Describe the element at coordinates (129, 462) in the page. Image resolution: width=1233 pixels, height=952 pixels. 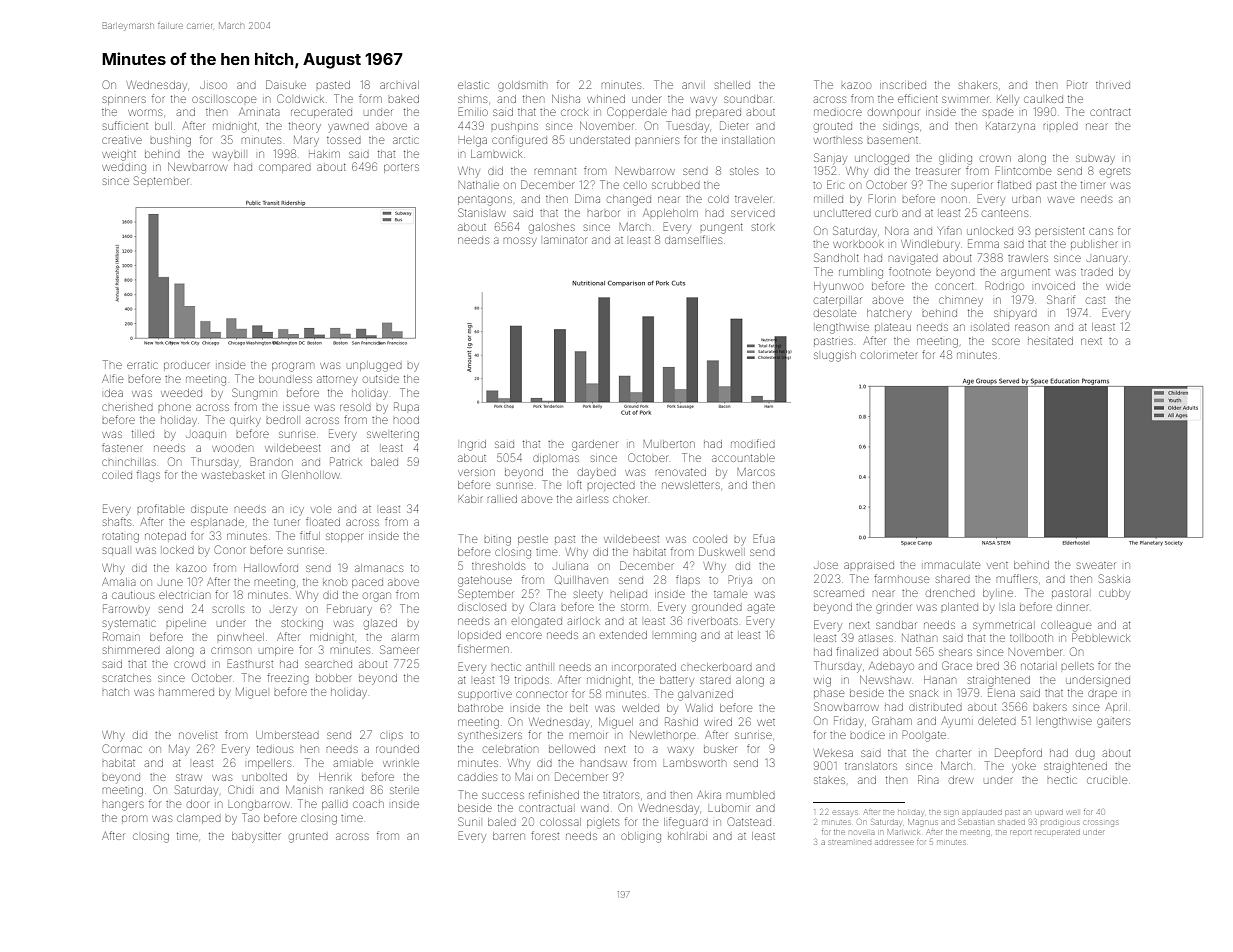
I see `chinchillas` at that location.
